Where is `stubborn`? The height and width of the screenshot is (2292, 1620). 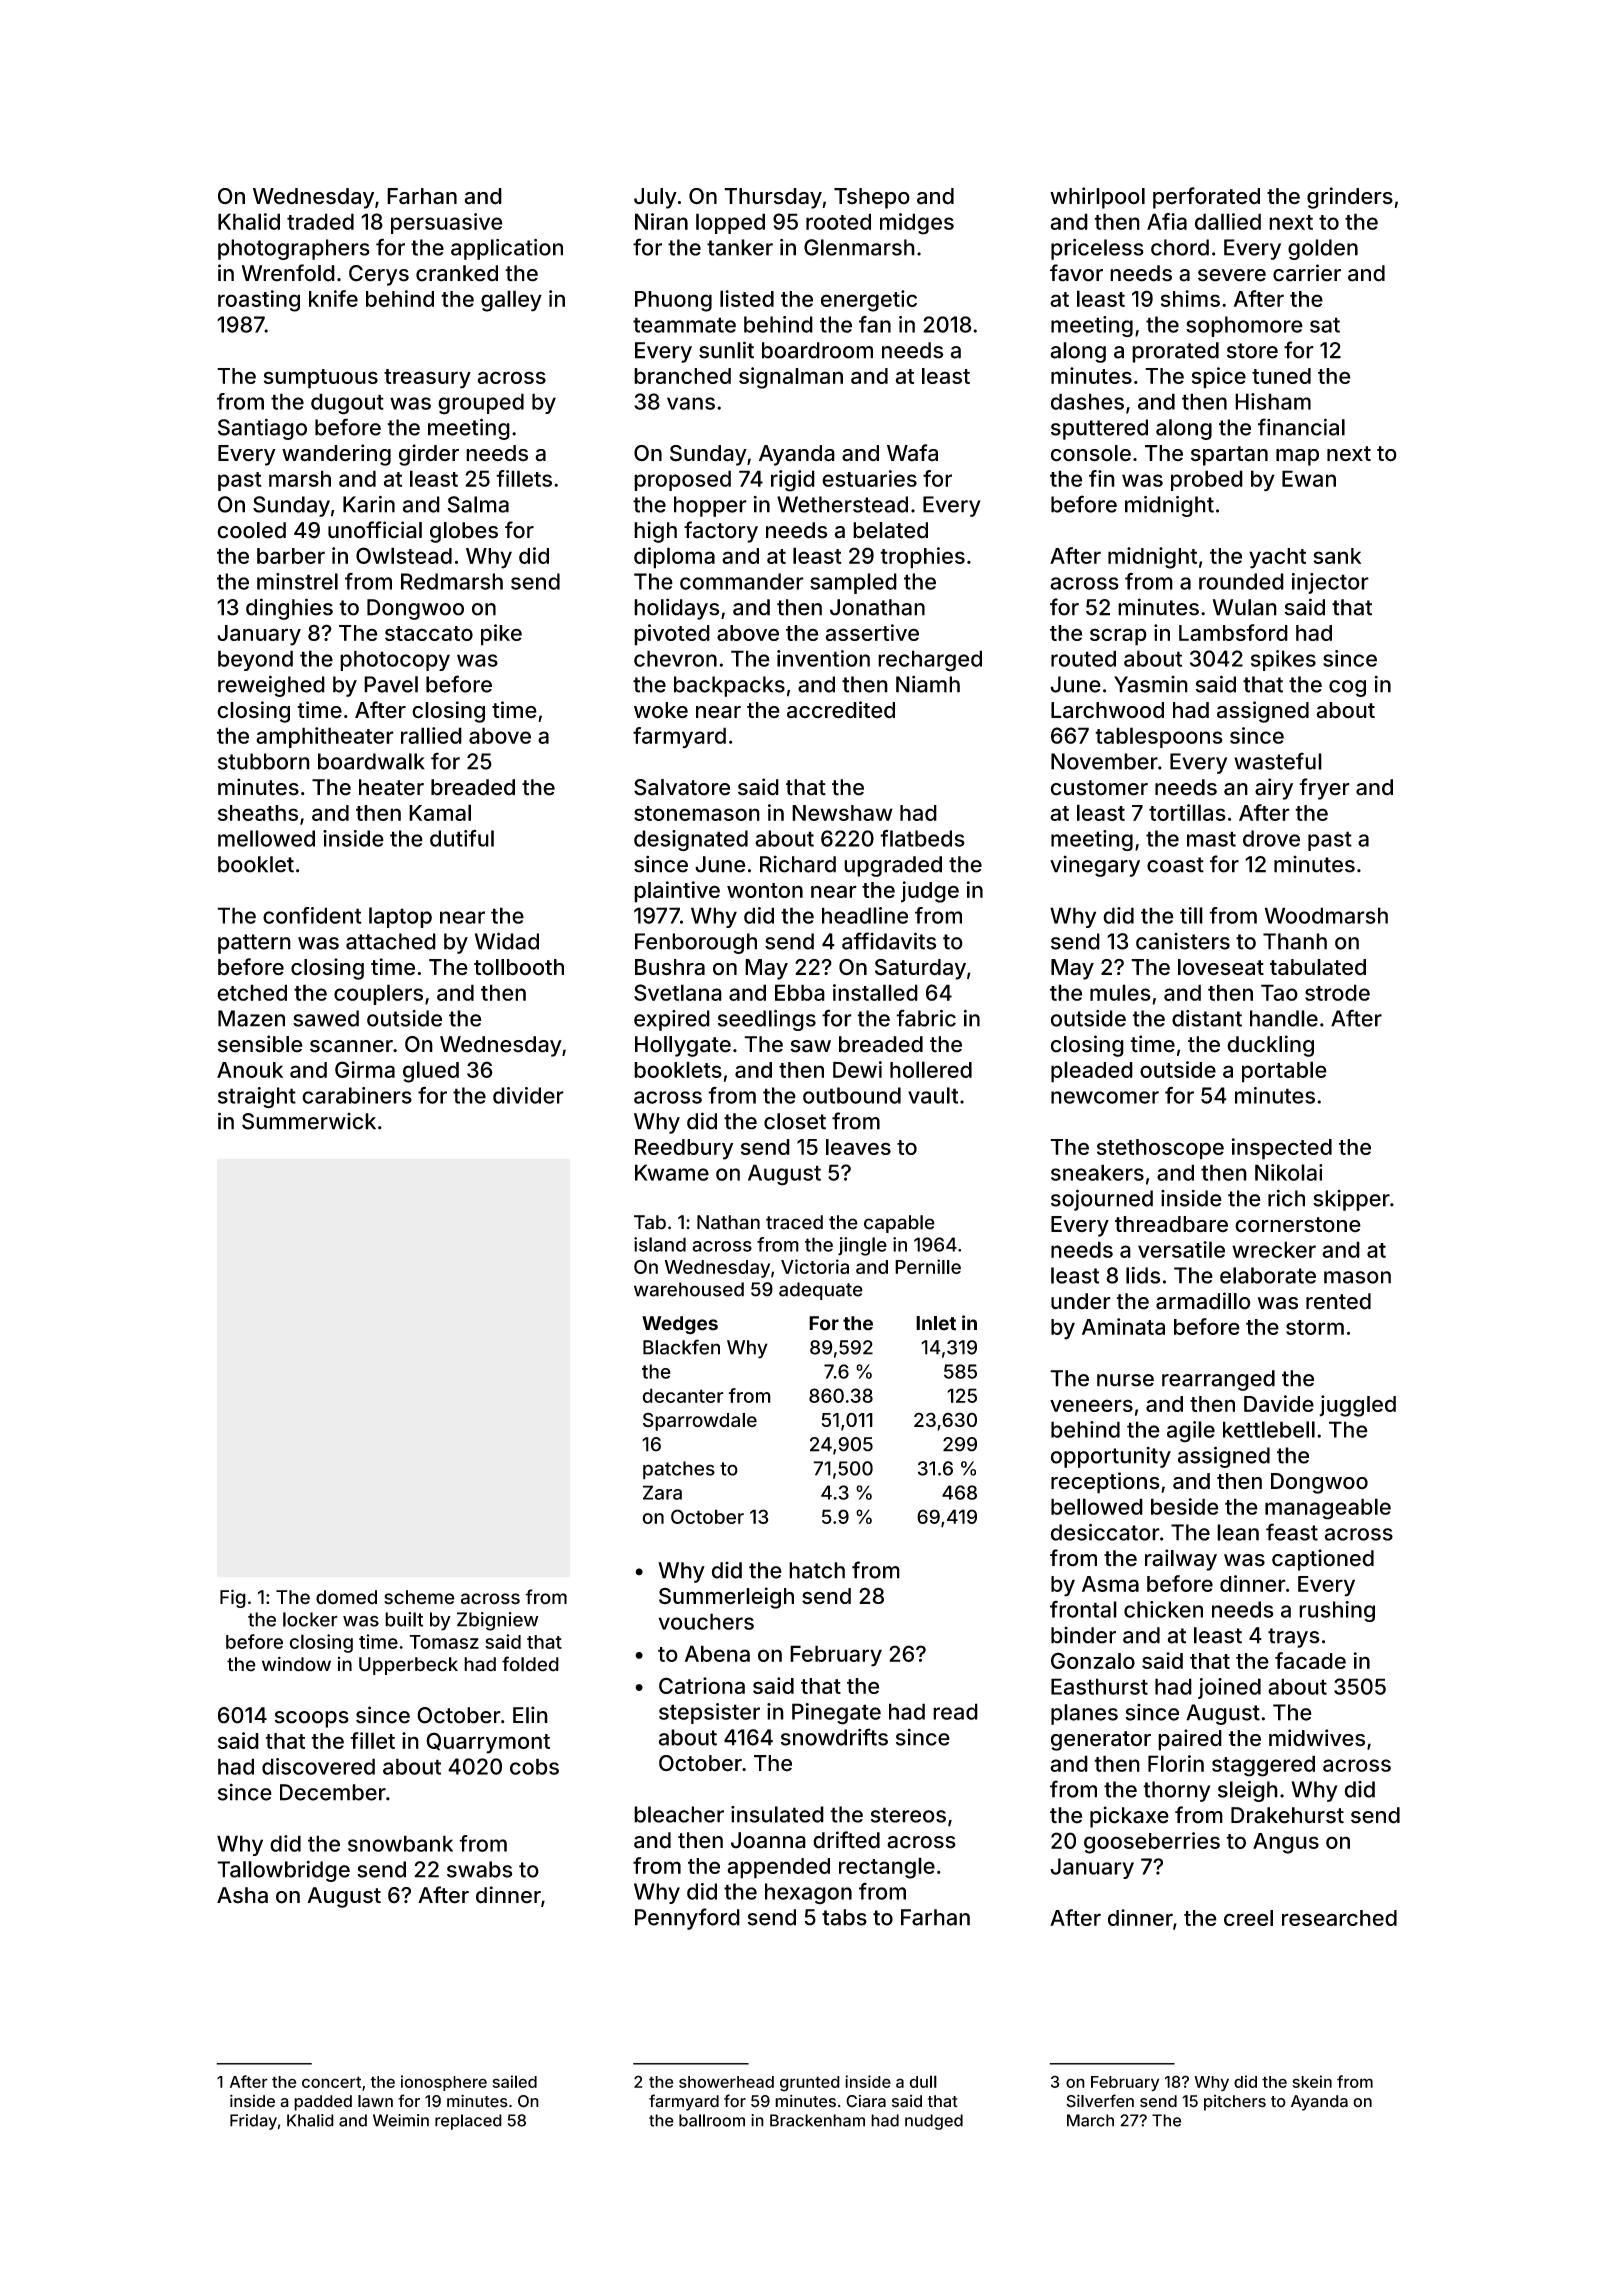
stubborn is located at coordinates (264, 761).
